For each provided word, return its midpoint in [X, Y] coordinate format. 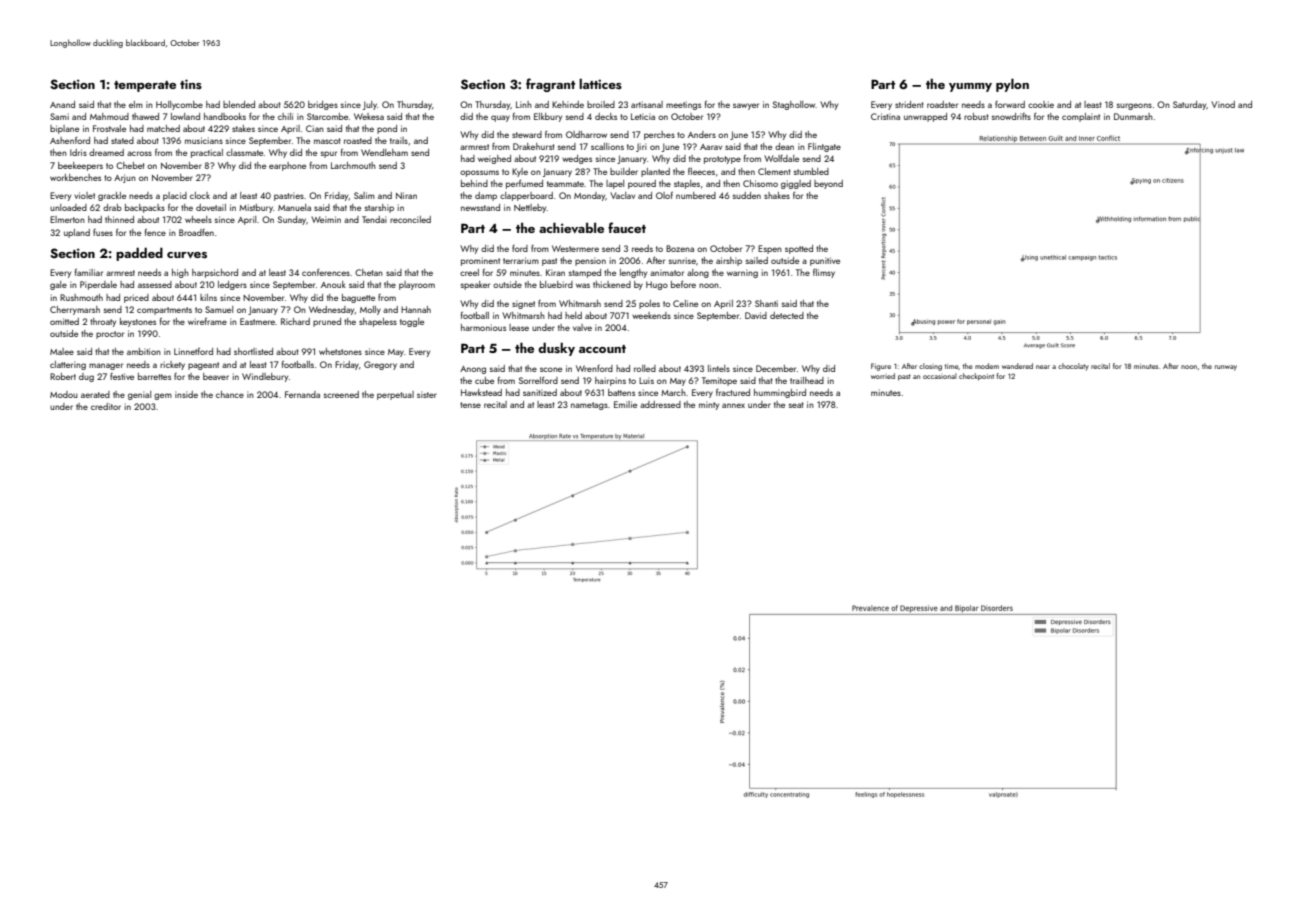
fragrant [550, 85]
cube [484, 380]
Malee [62, 351]
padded [139, 254]
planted [655, 172]
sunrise [682, 260]
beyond [828, 184]
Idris [78, 152]
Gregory [380, 365]
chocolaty [1073, 367]
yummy [970, 87]
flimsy [824, 273]
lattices [600, 83]
